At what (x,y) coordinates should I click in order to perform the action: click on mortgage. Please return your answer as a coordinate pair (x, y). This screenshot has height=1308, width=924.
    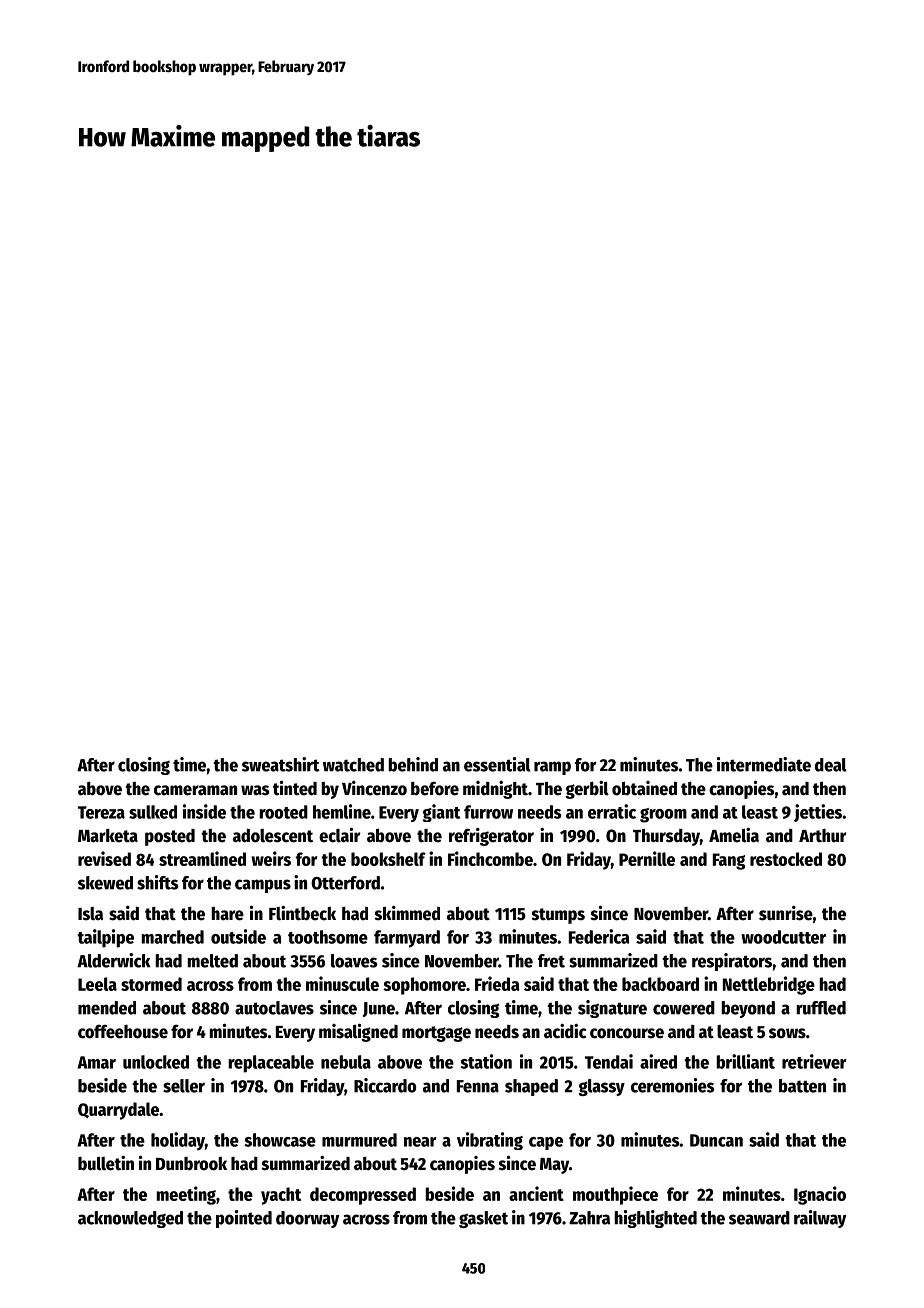
    Looking at the image, I should click on (436, 1034).
